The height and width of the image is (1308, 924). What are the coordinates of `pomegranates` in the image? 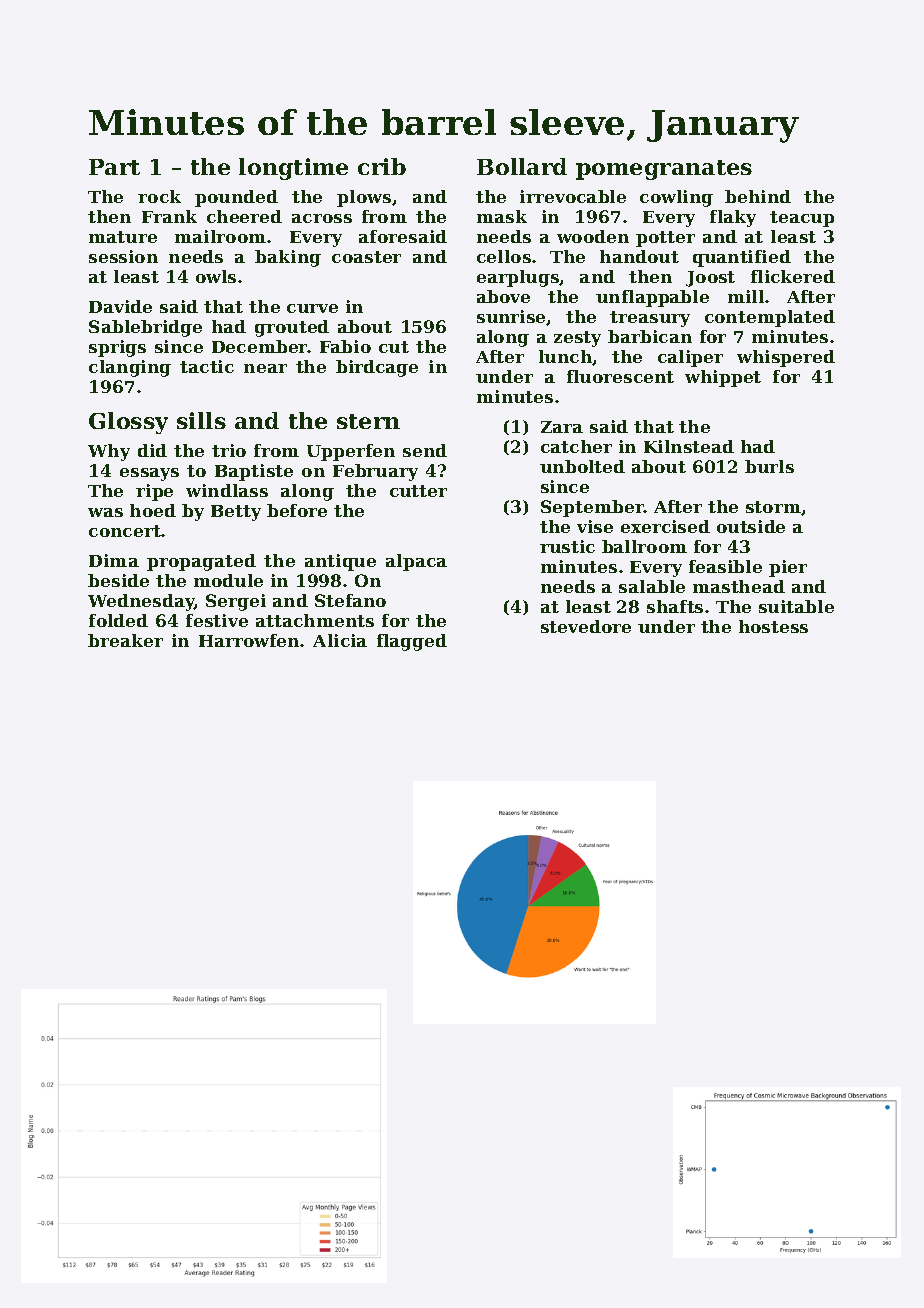 It's located at (664, 170).
